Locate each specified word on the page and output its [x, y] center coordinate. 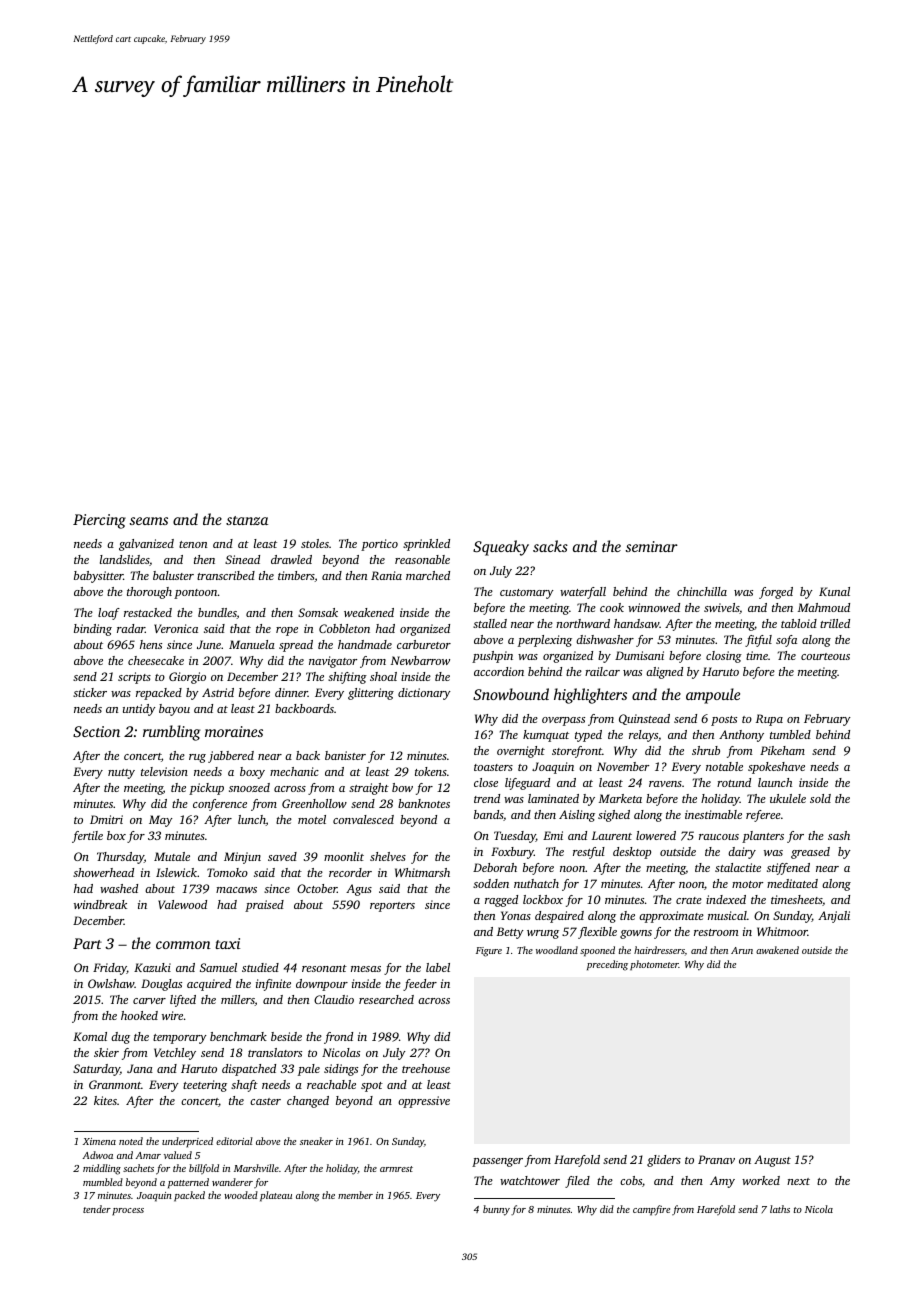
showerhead [103, 872]
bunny [496, 1210]
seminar [652, 546]
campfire [651, 1210]
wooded [241, 1195]
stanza [247, 520]
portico [379, 545]
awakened [777, 950]
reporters [392, 907]
